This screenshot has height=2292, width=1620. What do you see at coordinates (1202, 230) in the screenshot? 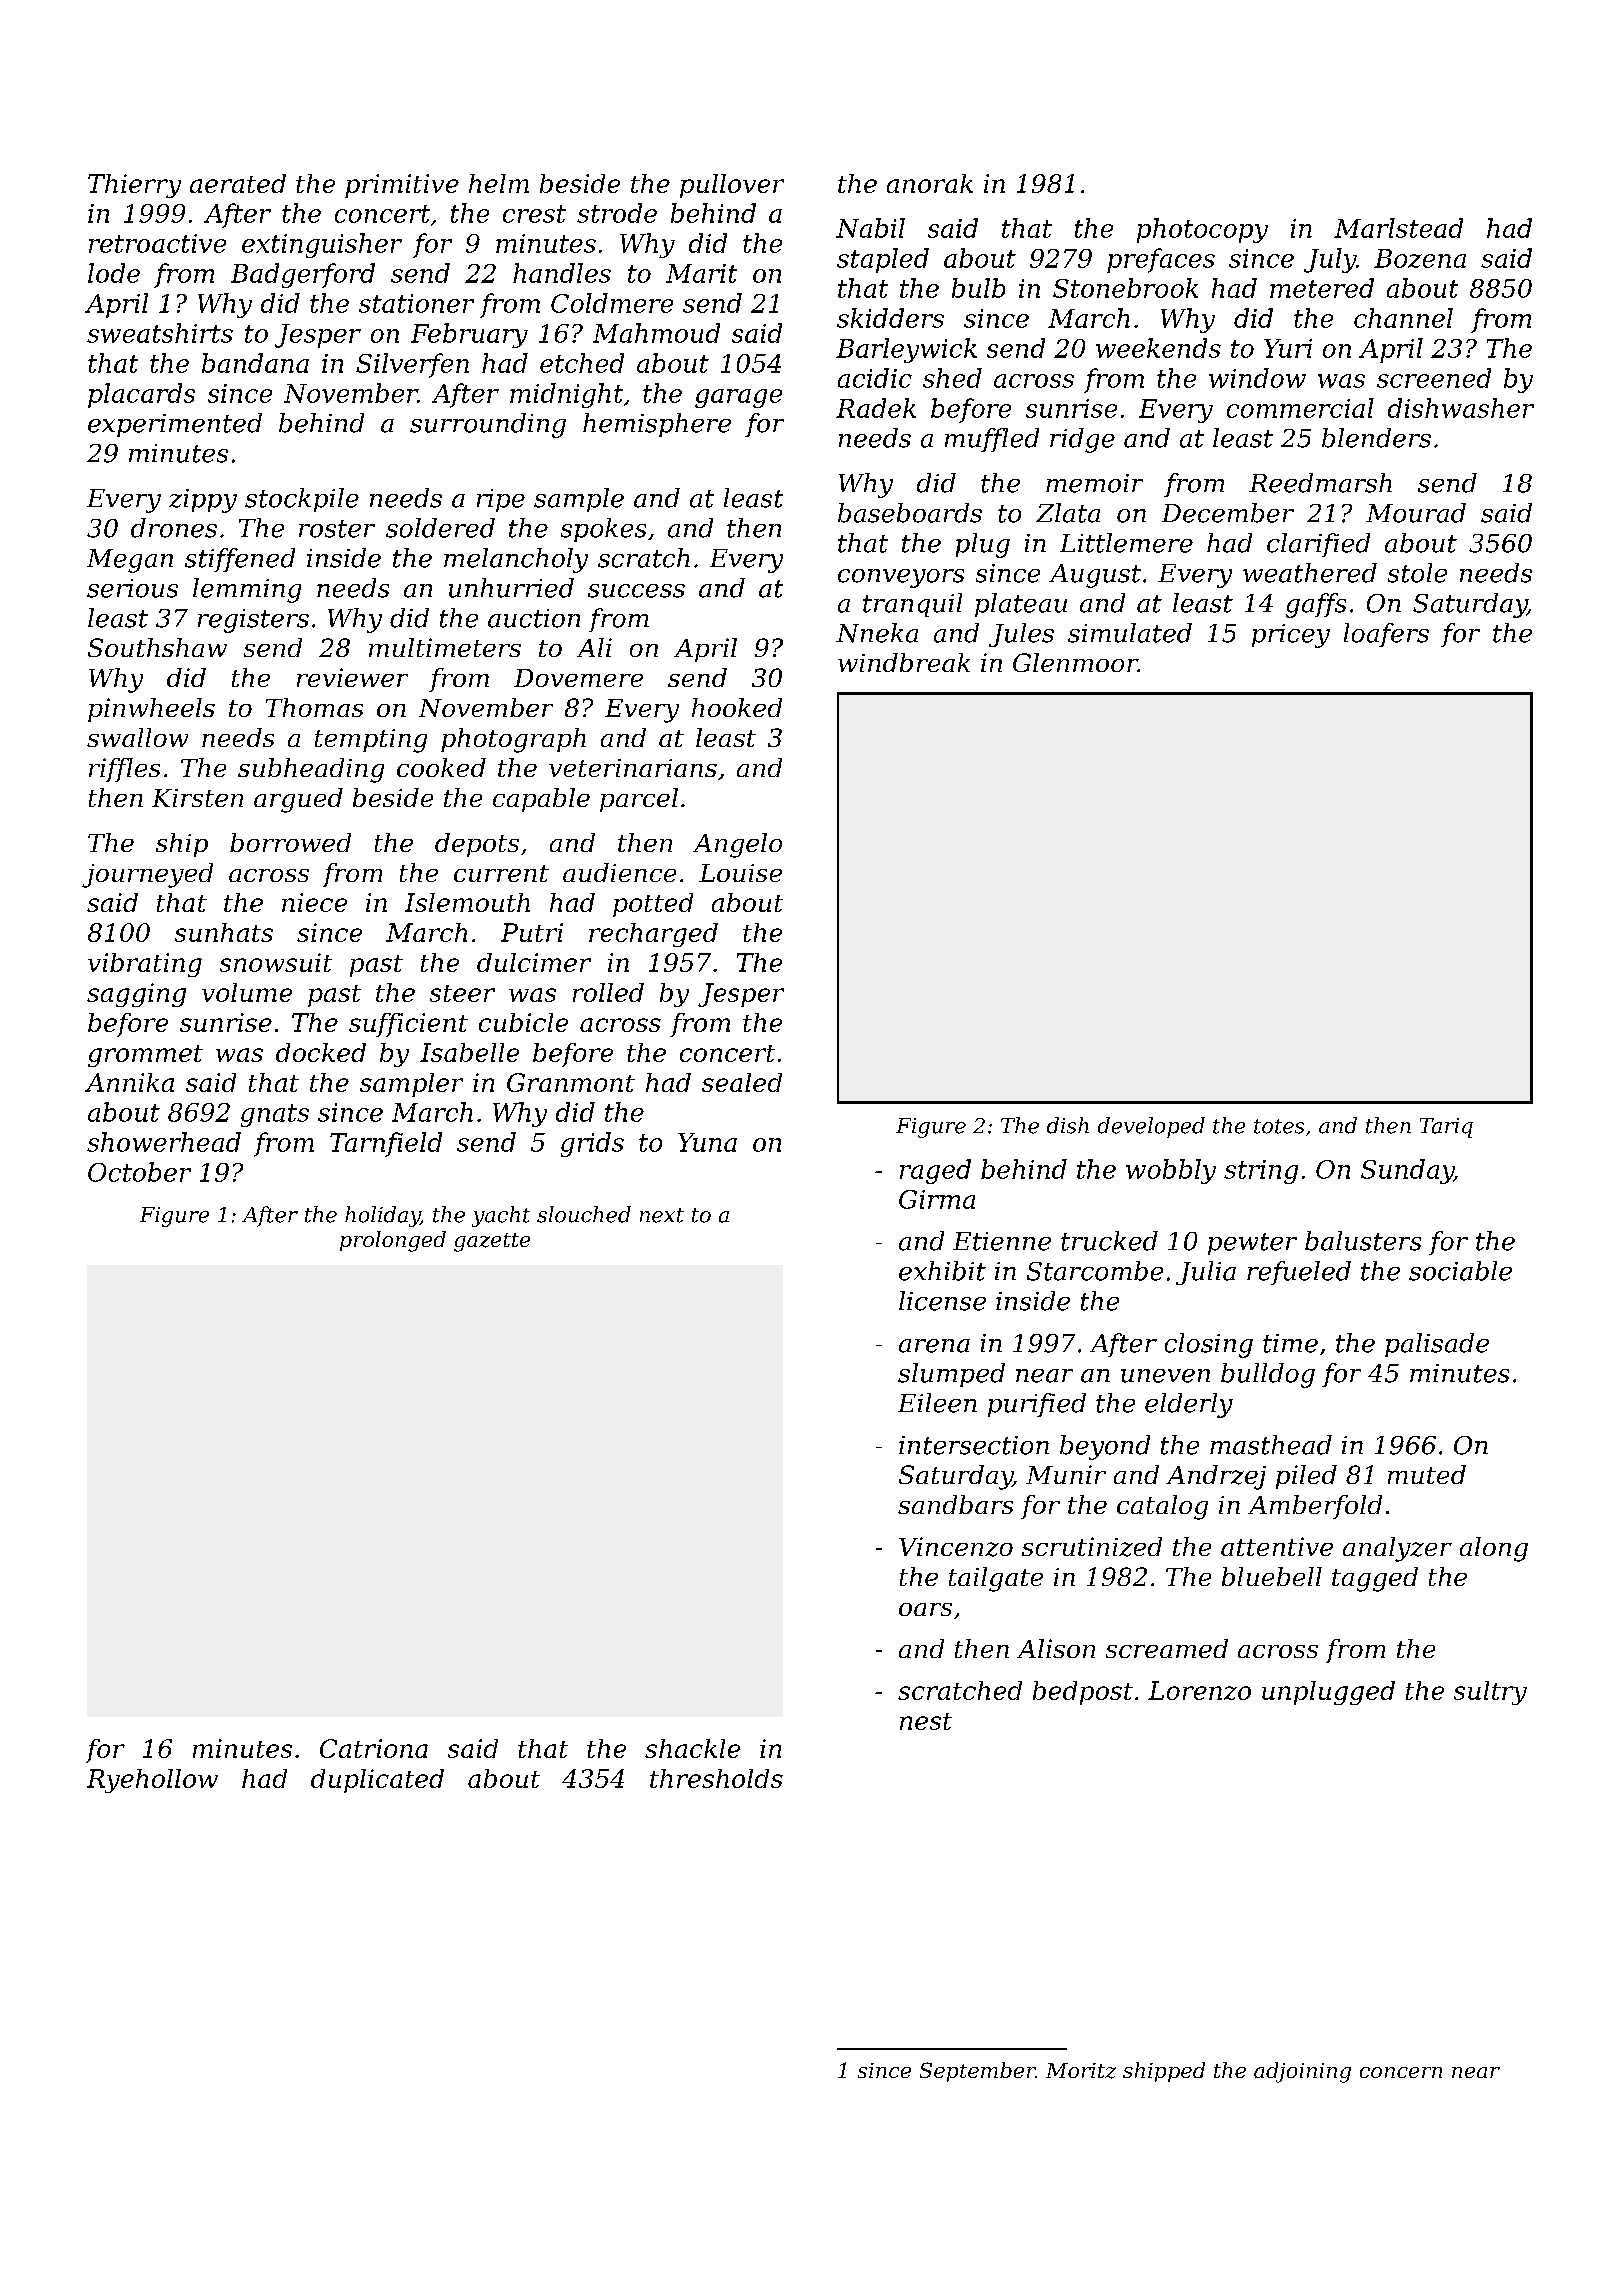
I see `photocopy` at bounding box center [1202, 230].
